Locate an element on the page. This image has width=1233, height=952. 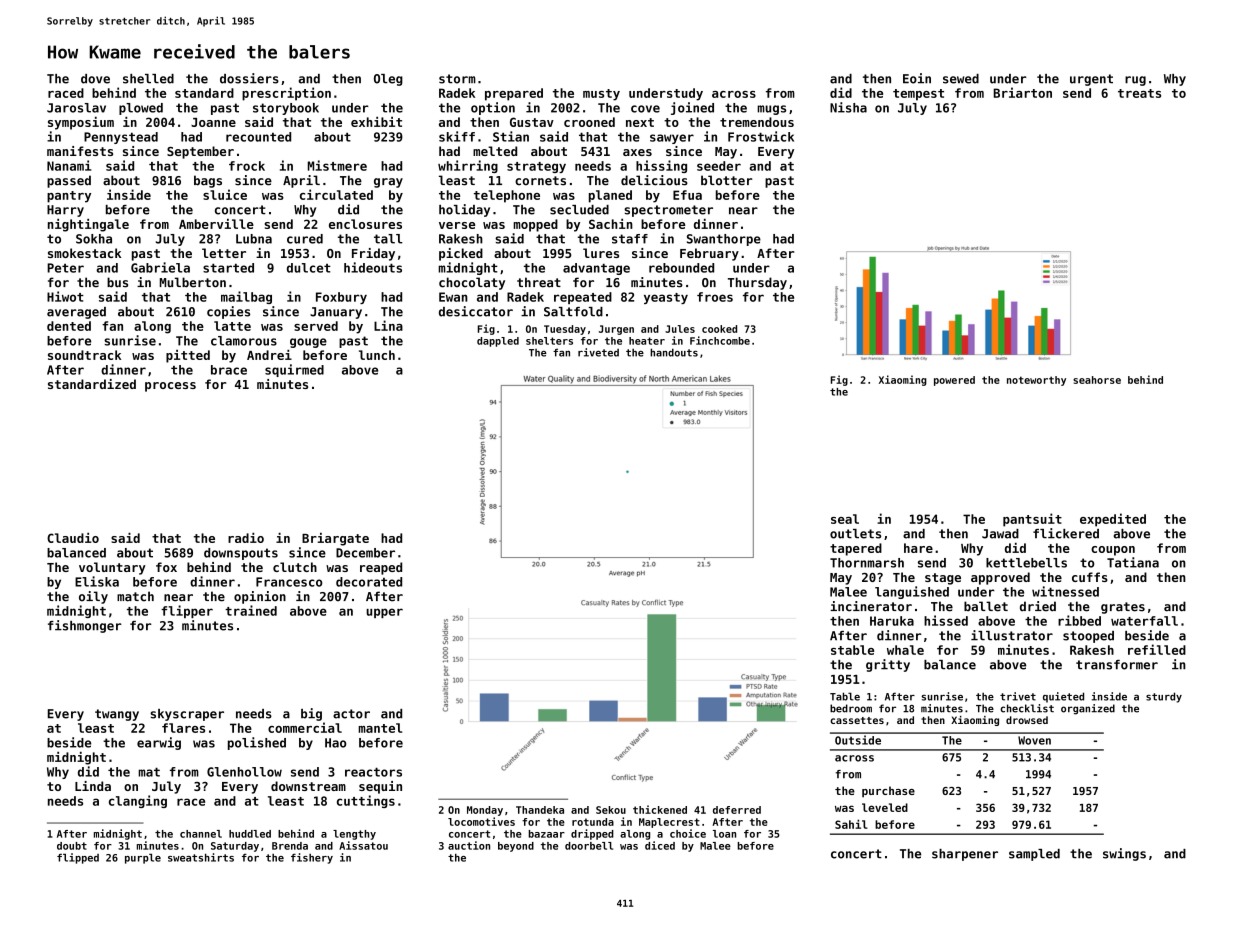
Thornmarsh is located at coordinates (867, 563).
